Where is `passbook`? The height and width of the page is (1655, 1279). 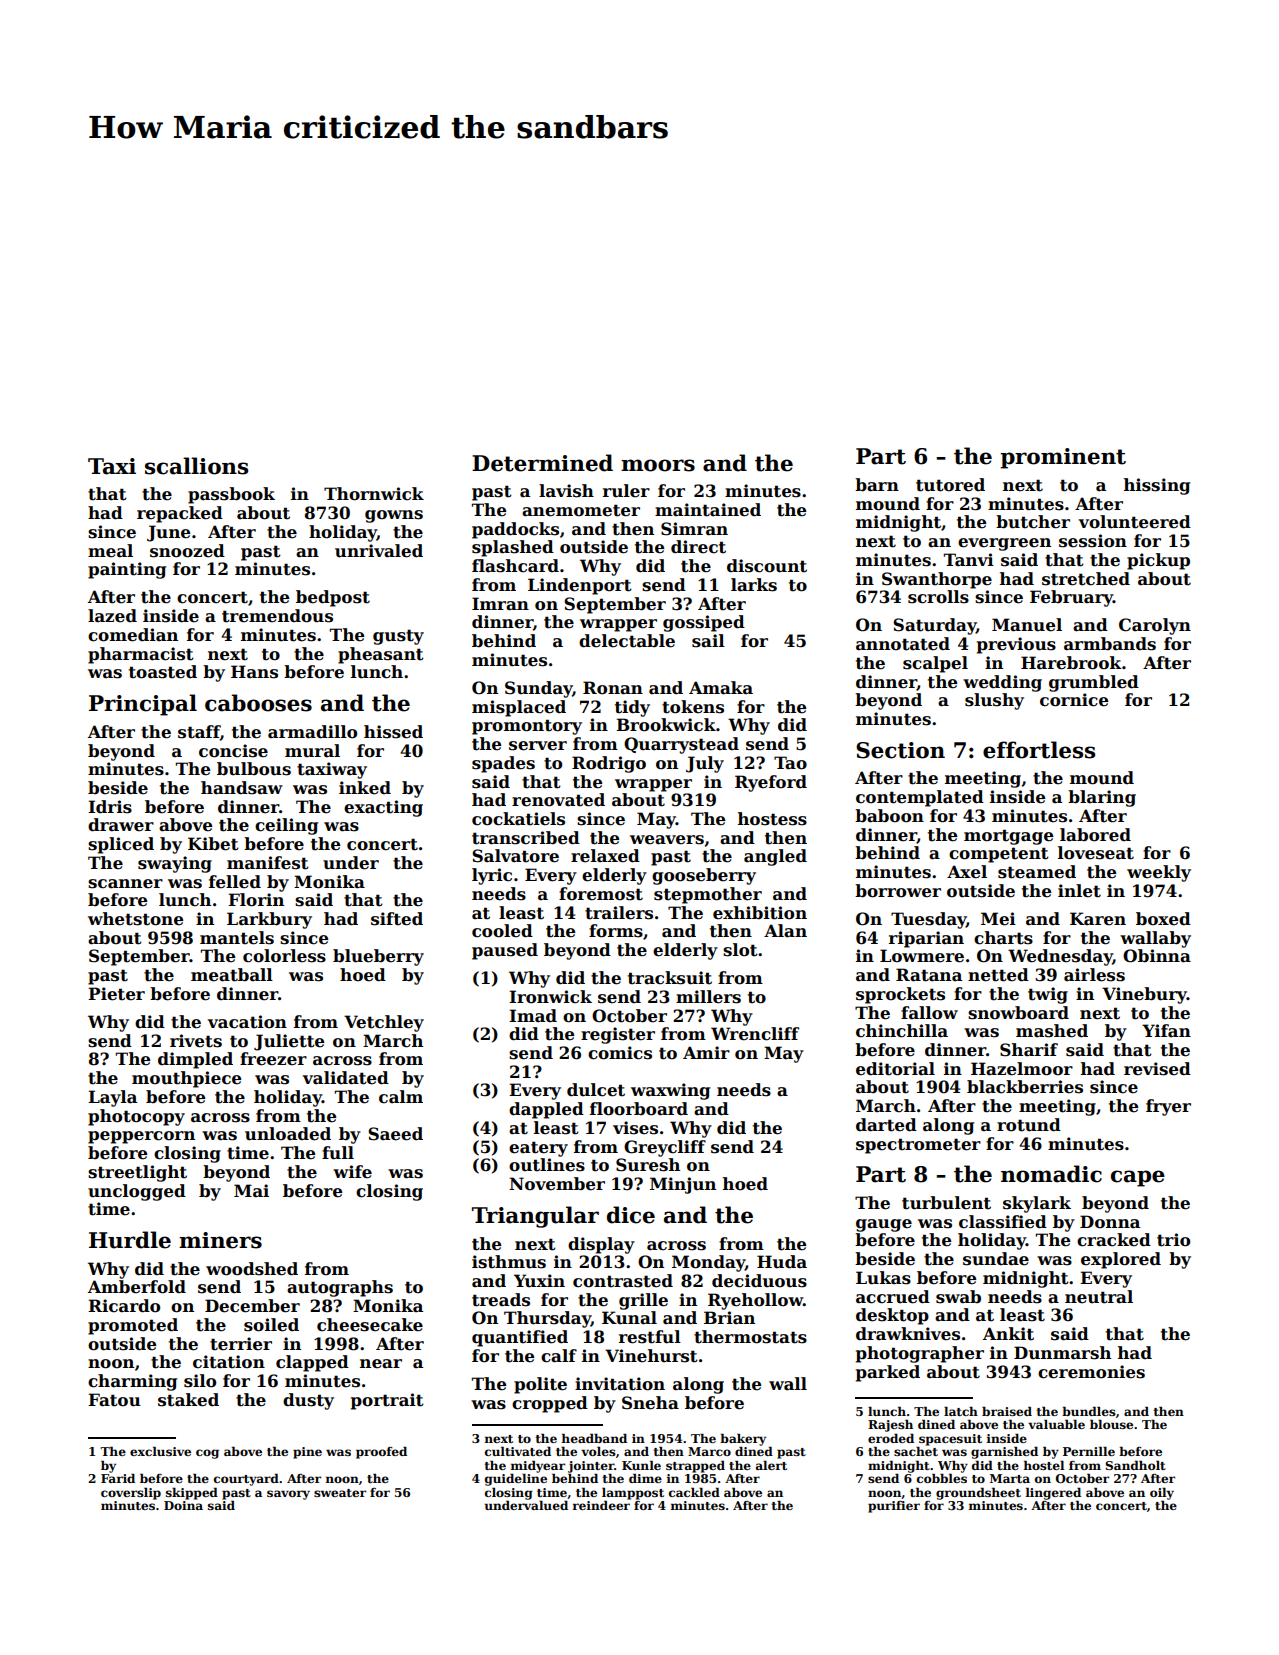
passbook is located at coordinates (231, 495).
